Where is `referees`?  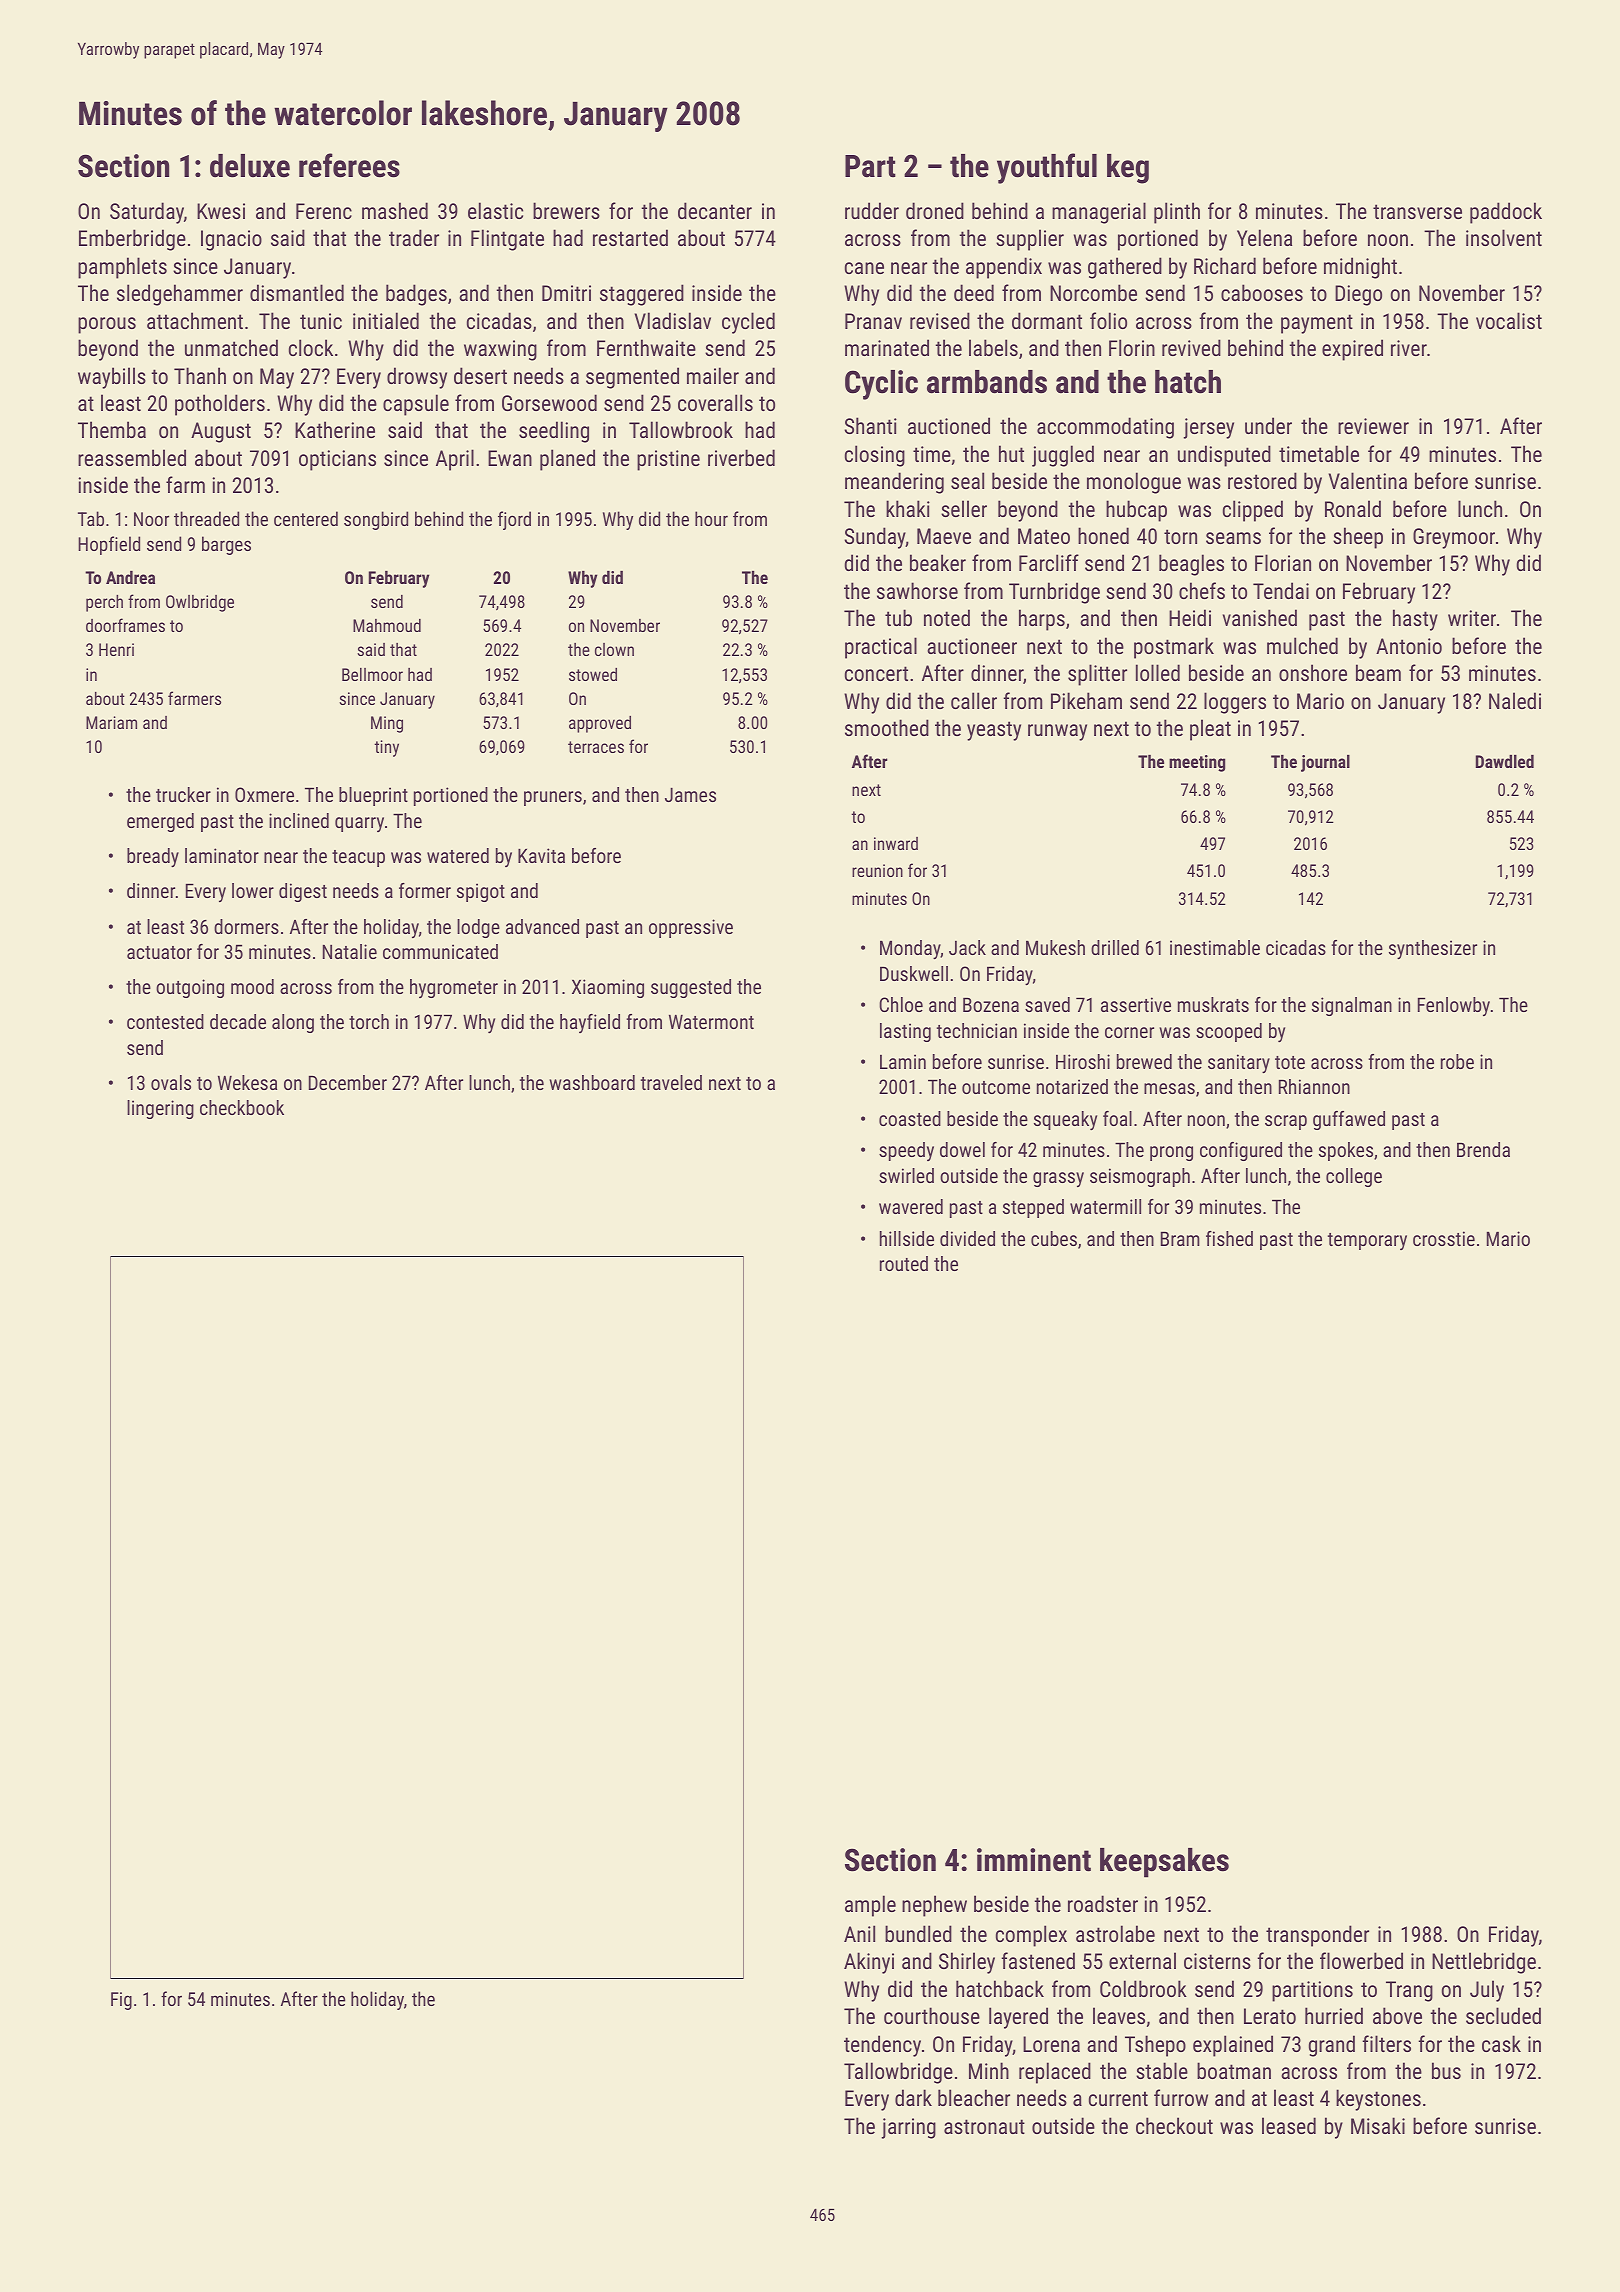 referees is located at coordinates (349, 165).
